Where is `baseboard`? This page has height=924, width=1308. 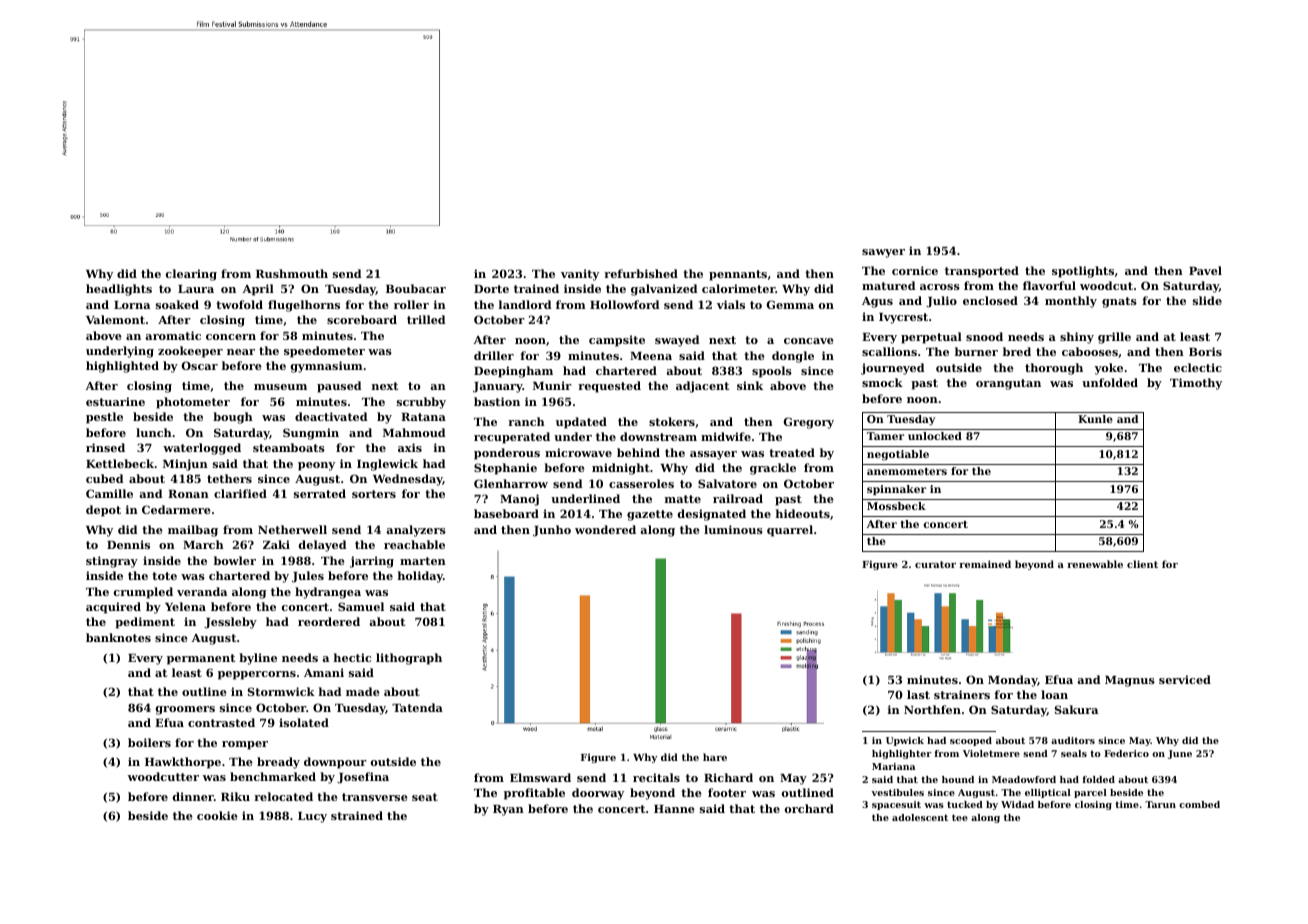
baseboard is located at coordinates (506, 513).
